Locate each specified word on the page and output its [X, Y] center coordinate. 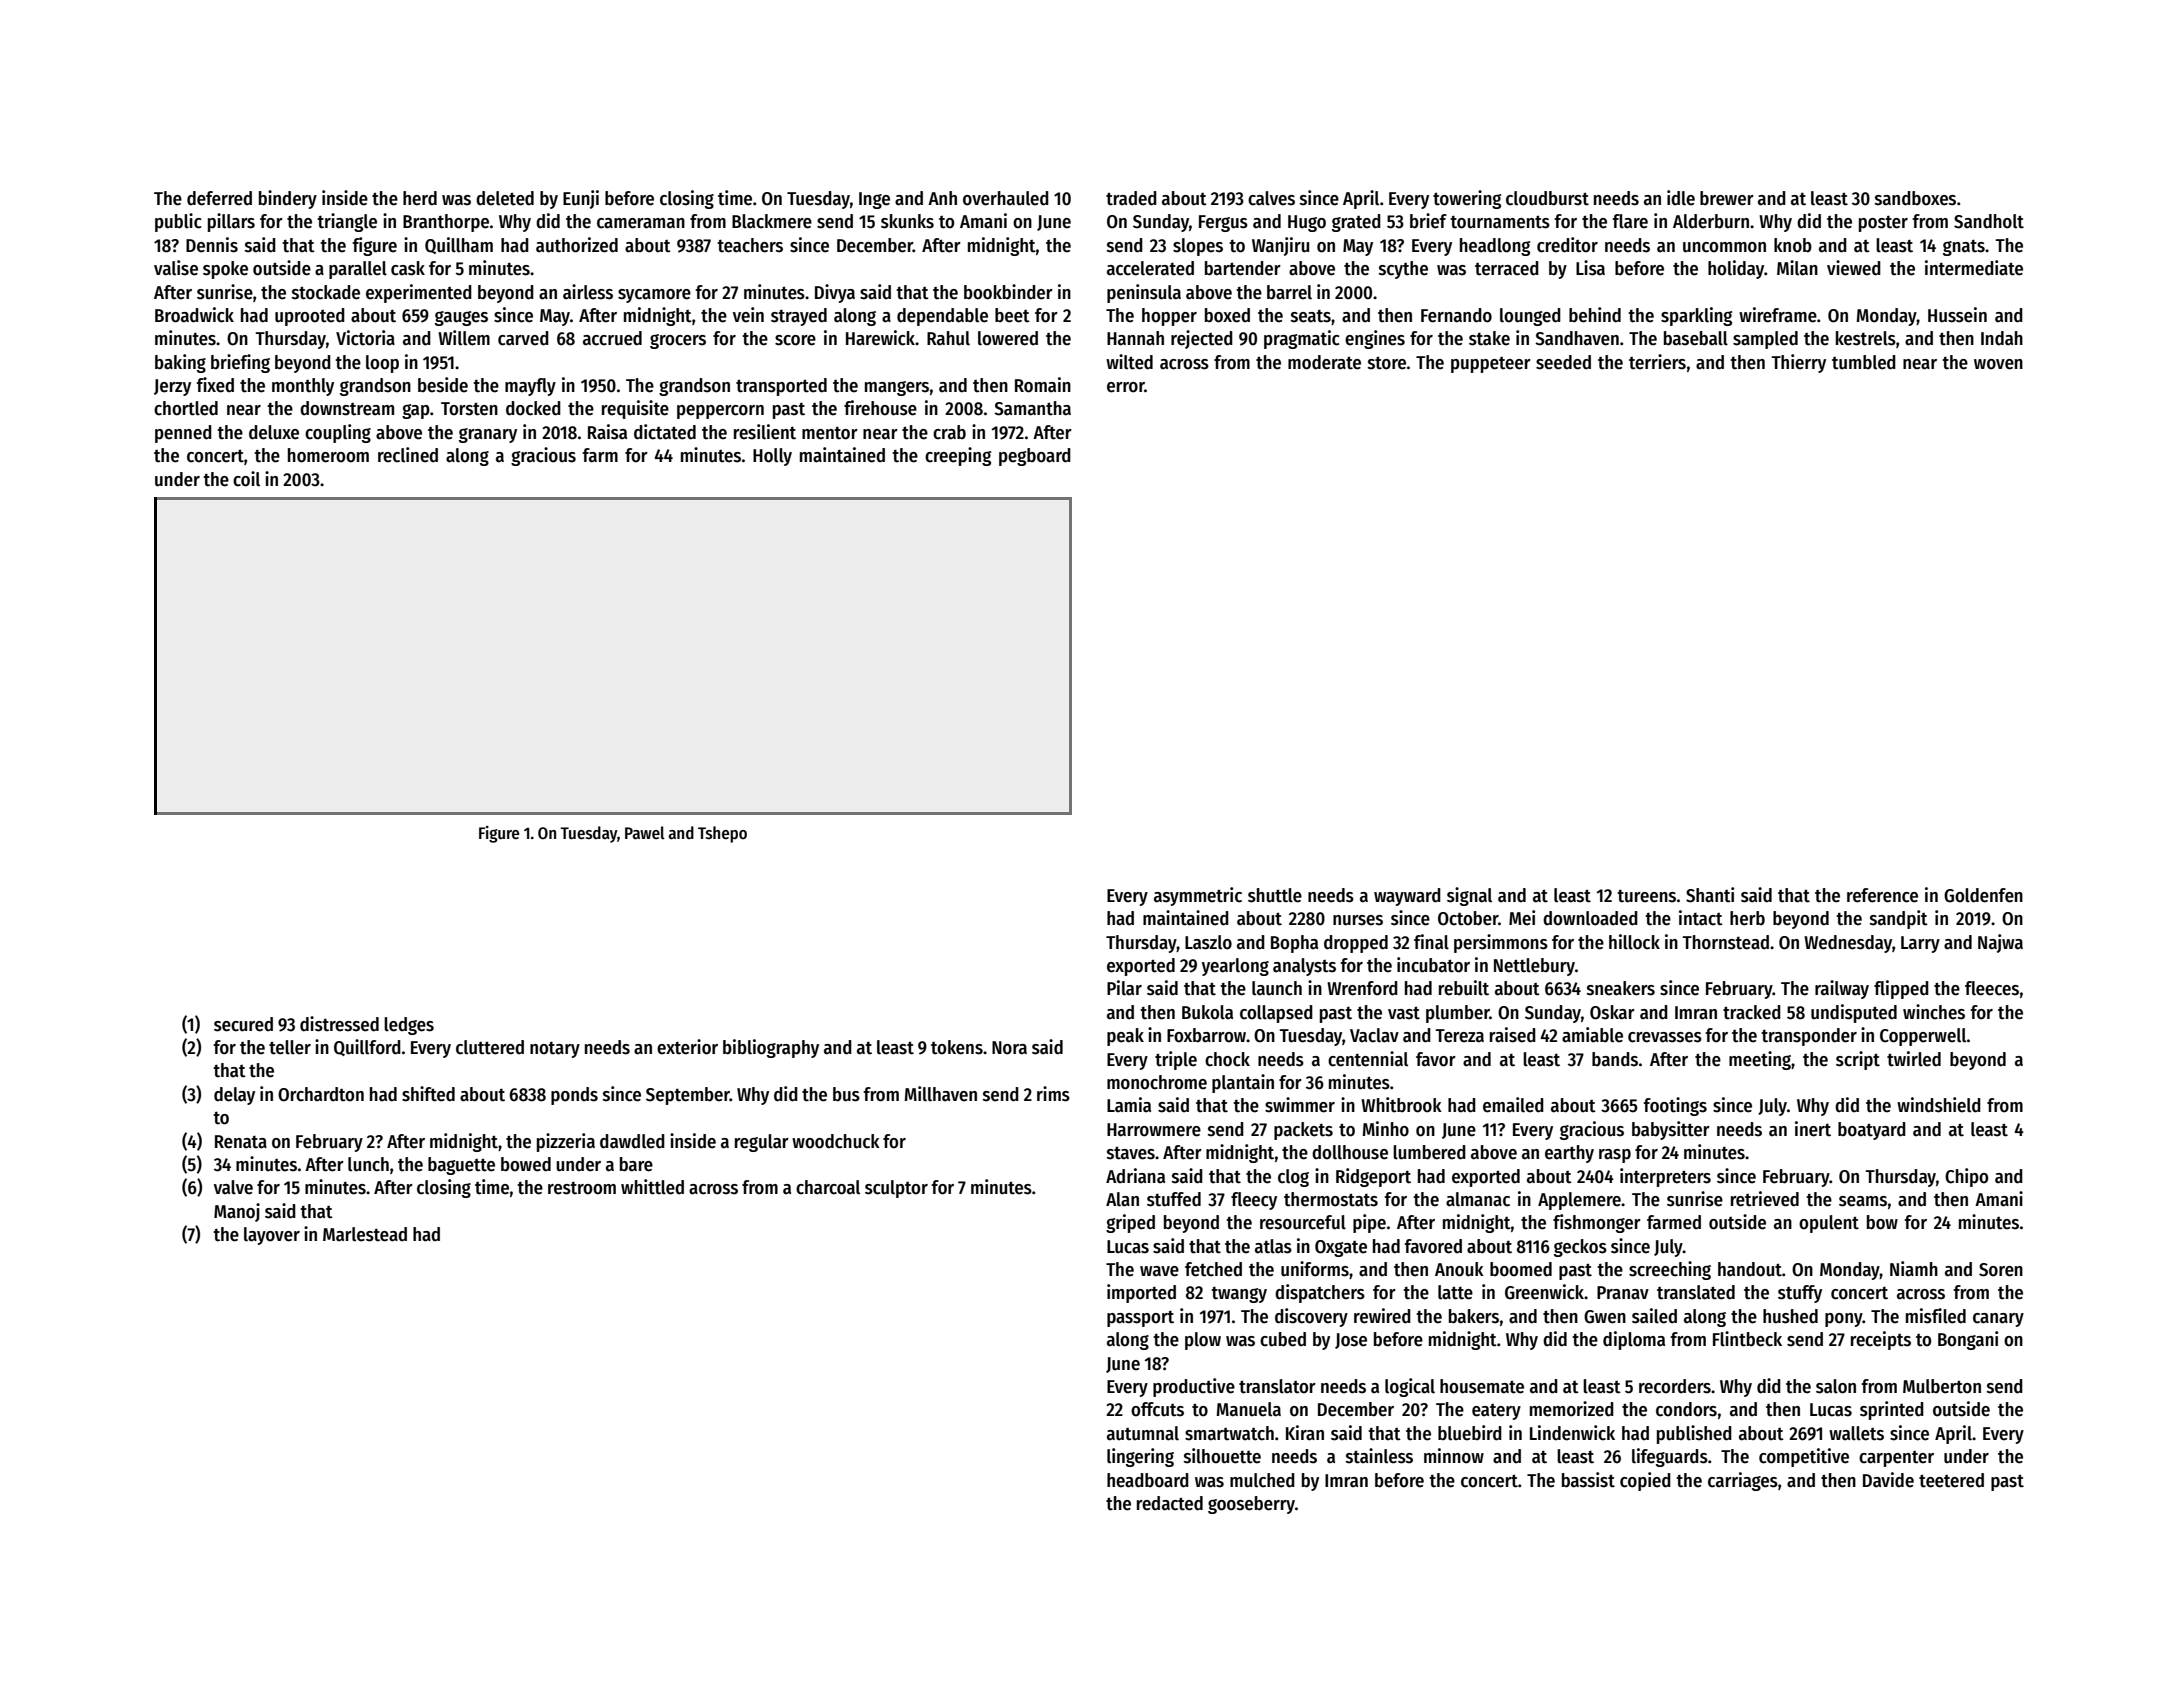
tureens [1646, 896]
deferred [219, 198]
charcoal [828, 1187]
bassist [1588, 1480]
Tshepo [722, 834]
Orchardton [321, 1094]
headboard [1148, 1480]
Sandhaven [1577, 338]
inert [1813, 1129]
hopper [1169, 317]
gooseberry [1251, 1505]
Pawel [645, 833]
